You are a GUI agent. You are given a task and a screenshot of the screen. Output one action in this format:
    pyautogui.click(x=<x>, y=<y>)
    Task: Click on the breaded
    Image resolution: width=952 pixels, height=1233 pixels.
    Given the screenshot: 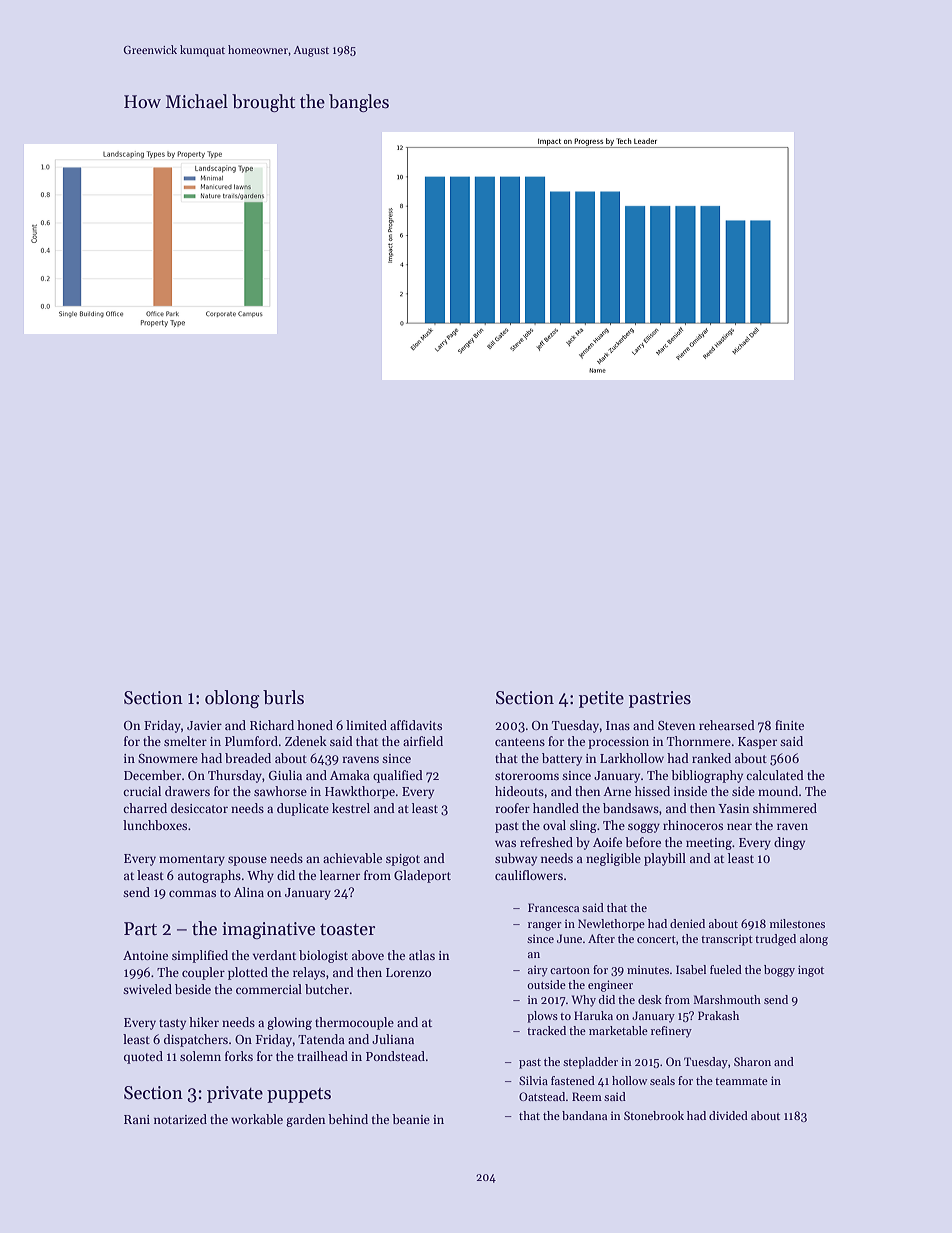 What is the action you would take?
    pyautogui.click(x=248, y=758)
